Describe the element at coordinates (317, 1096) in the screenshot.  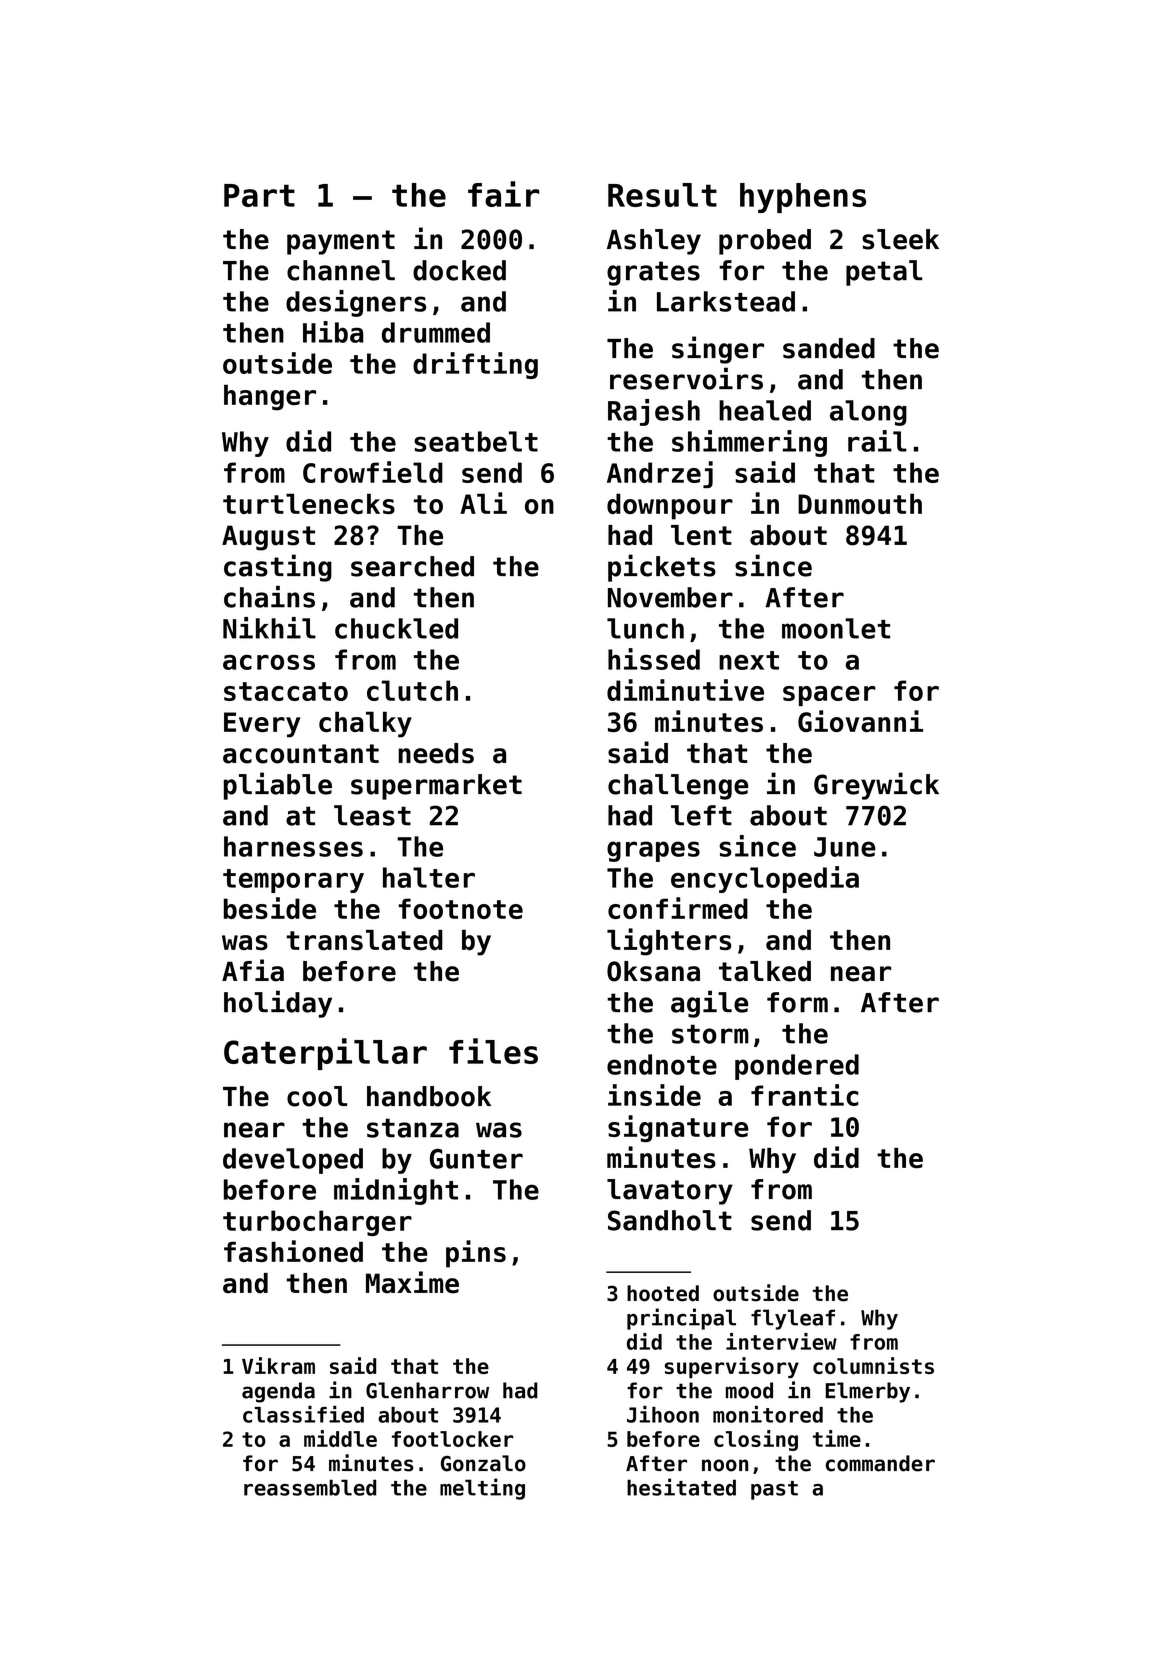
I see `cool` at that location.
